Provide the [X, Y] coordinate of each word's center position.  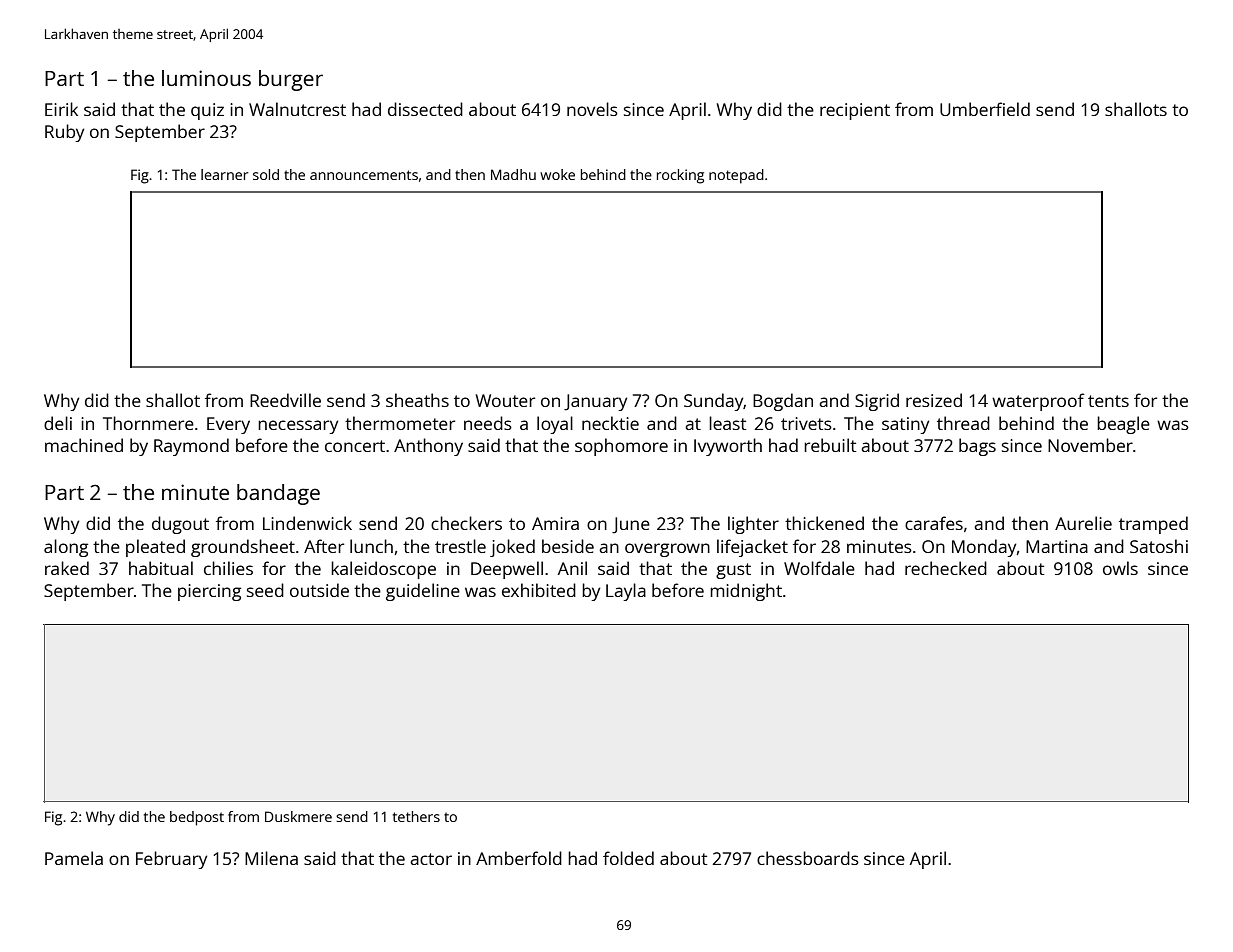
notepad [736, 176]
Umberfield [985, 109]
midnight [746, 592]
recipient [855, 111]
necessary [298, 427]
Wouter [505, 400]
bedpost [197, 818]
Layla [626, 592]
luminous [206, 78]
